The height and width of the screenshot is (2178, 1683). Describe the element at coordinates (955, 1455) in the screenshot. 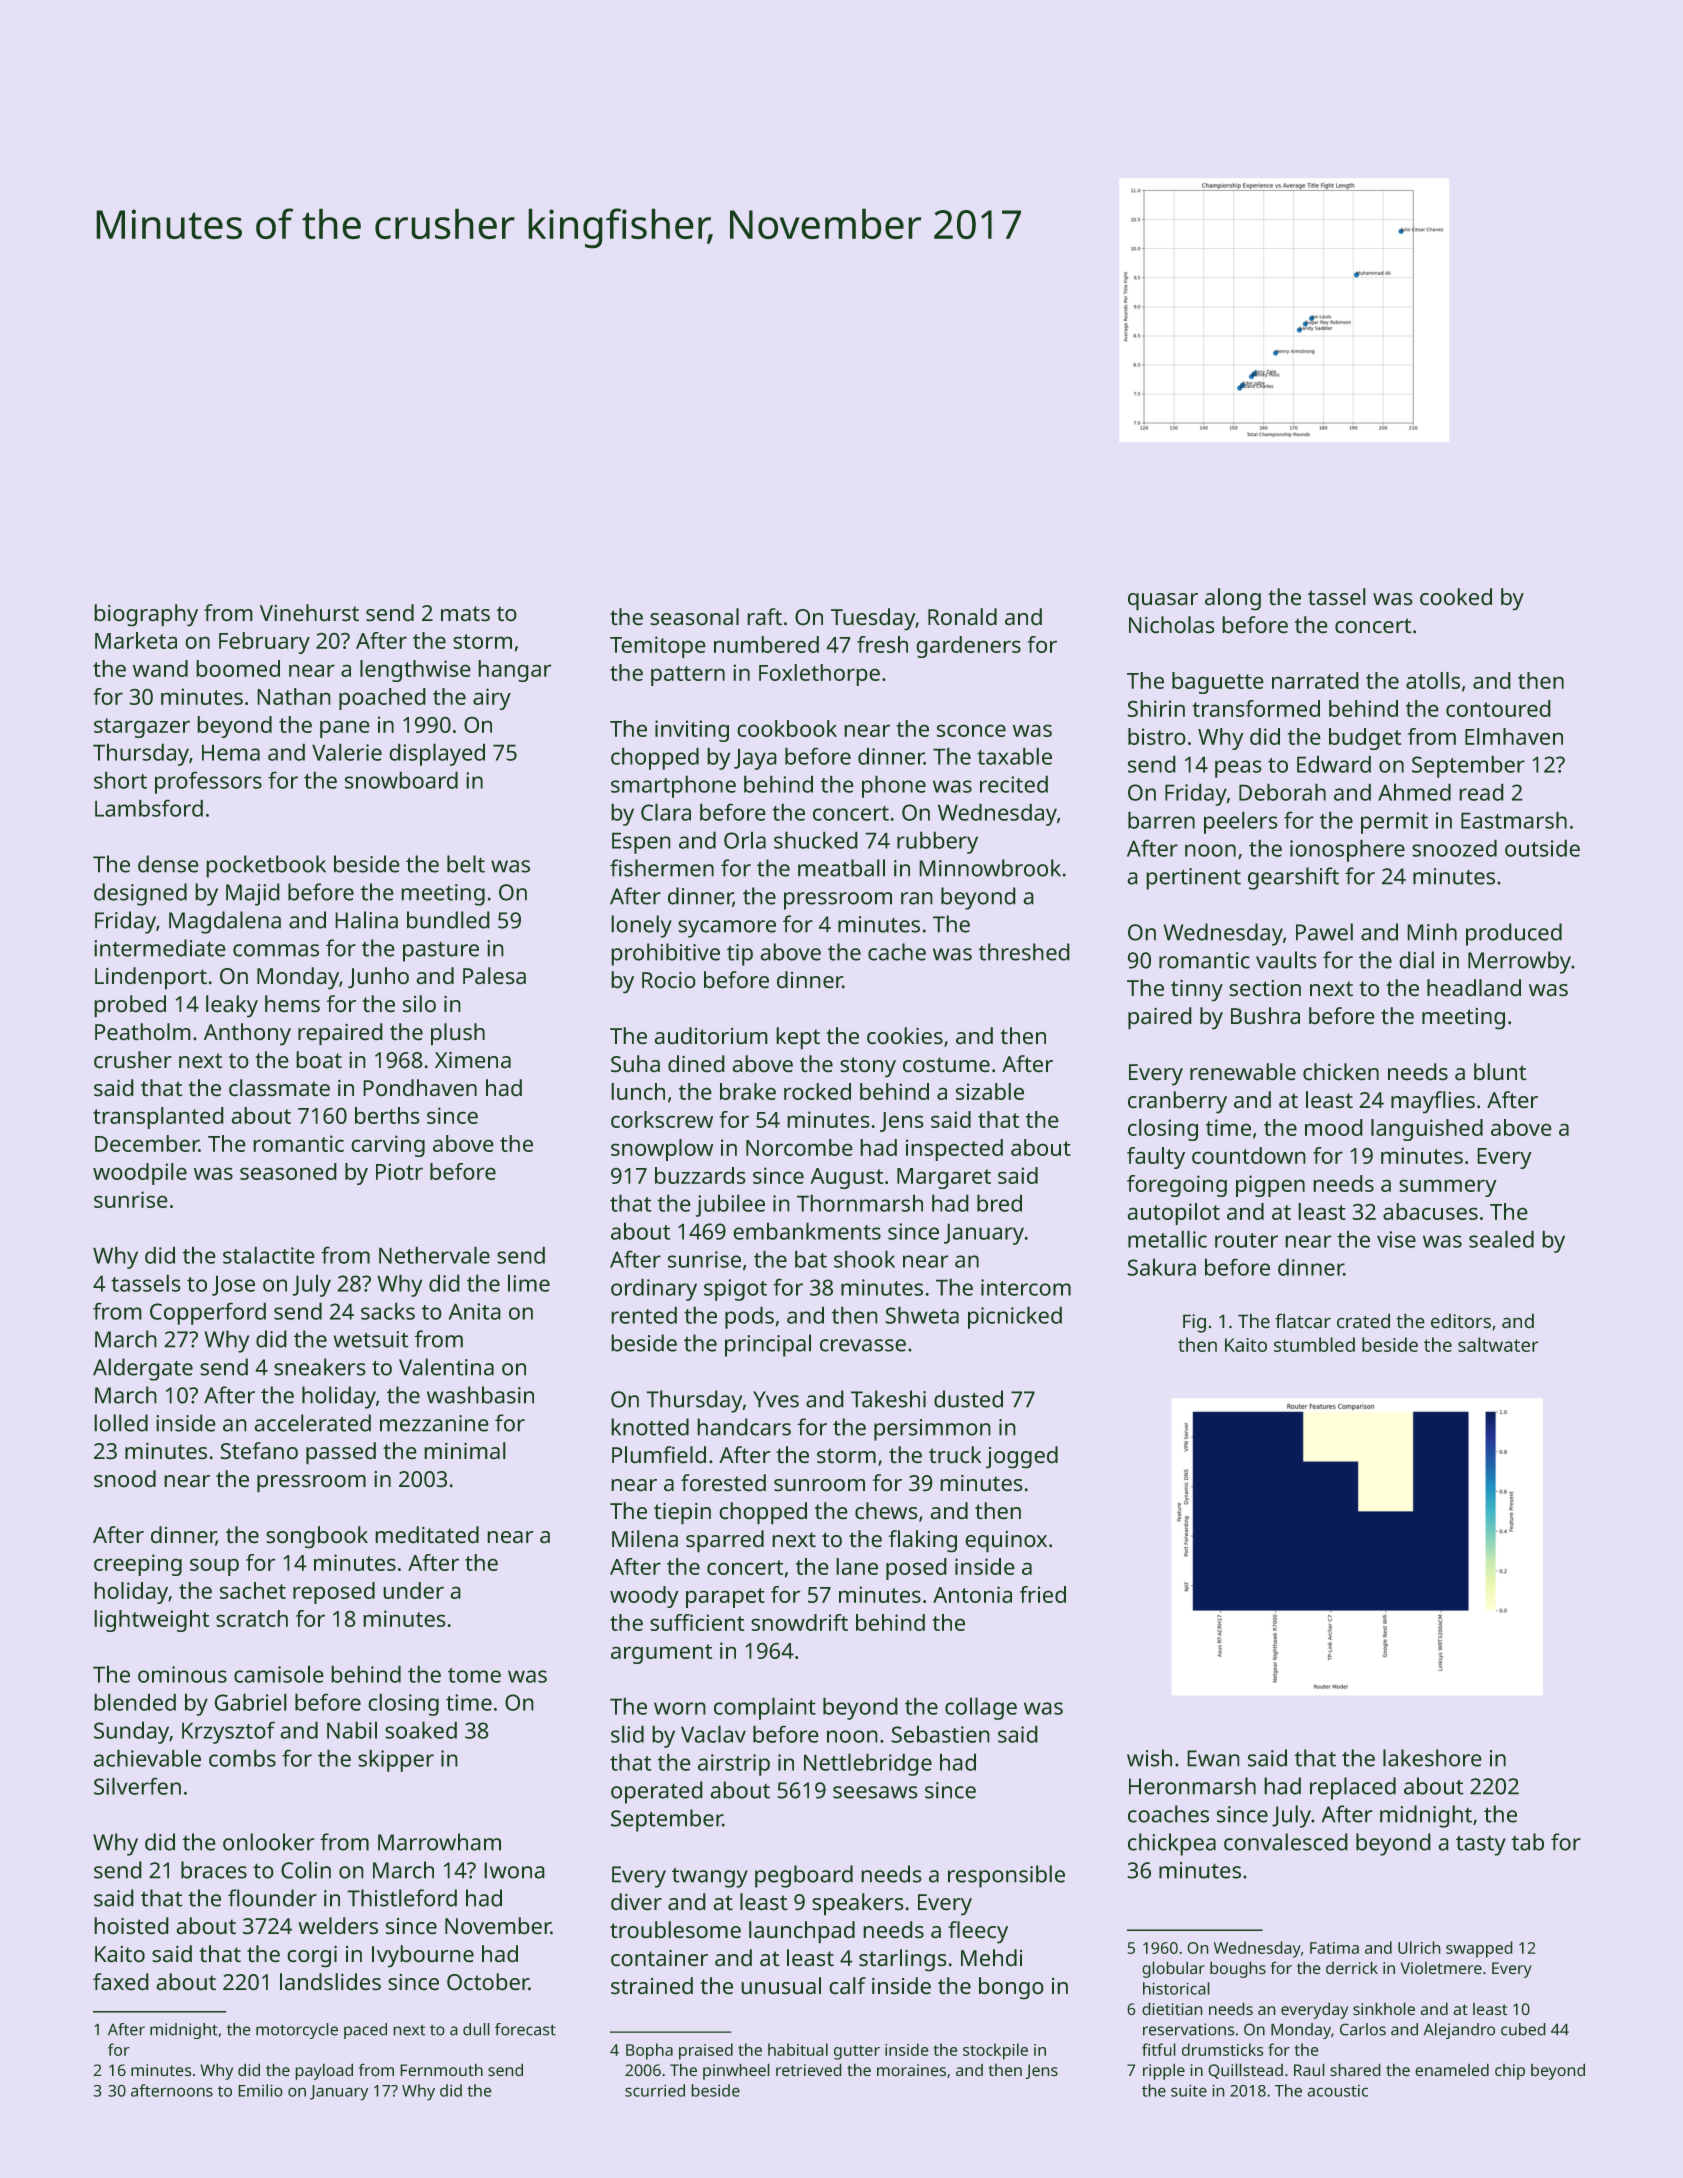

I see `truck` at that location.
